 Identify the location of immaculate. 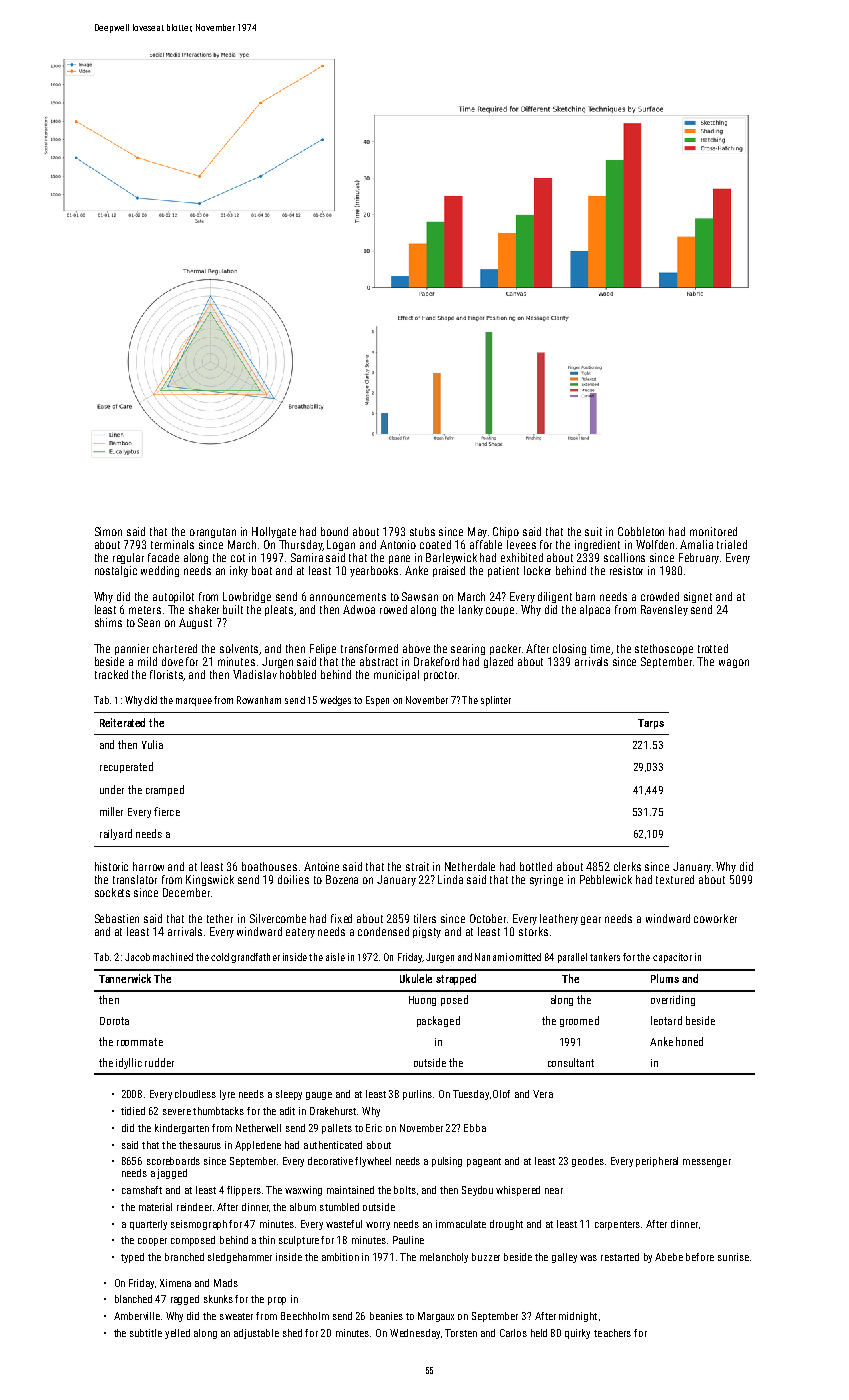
(461, 1224).
